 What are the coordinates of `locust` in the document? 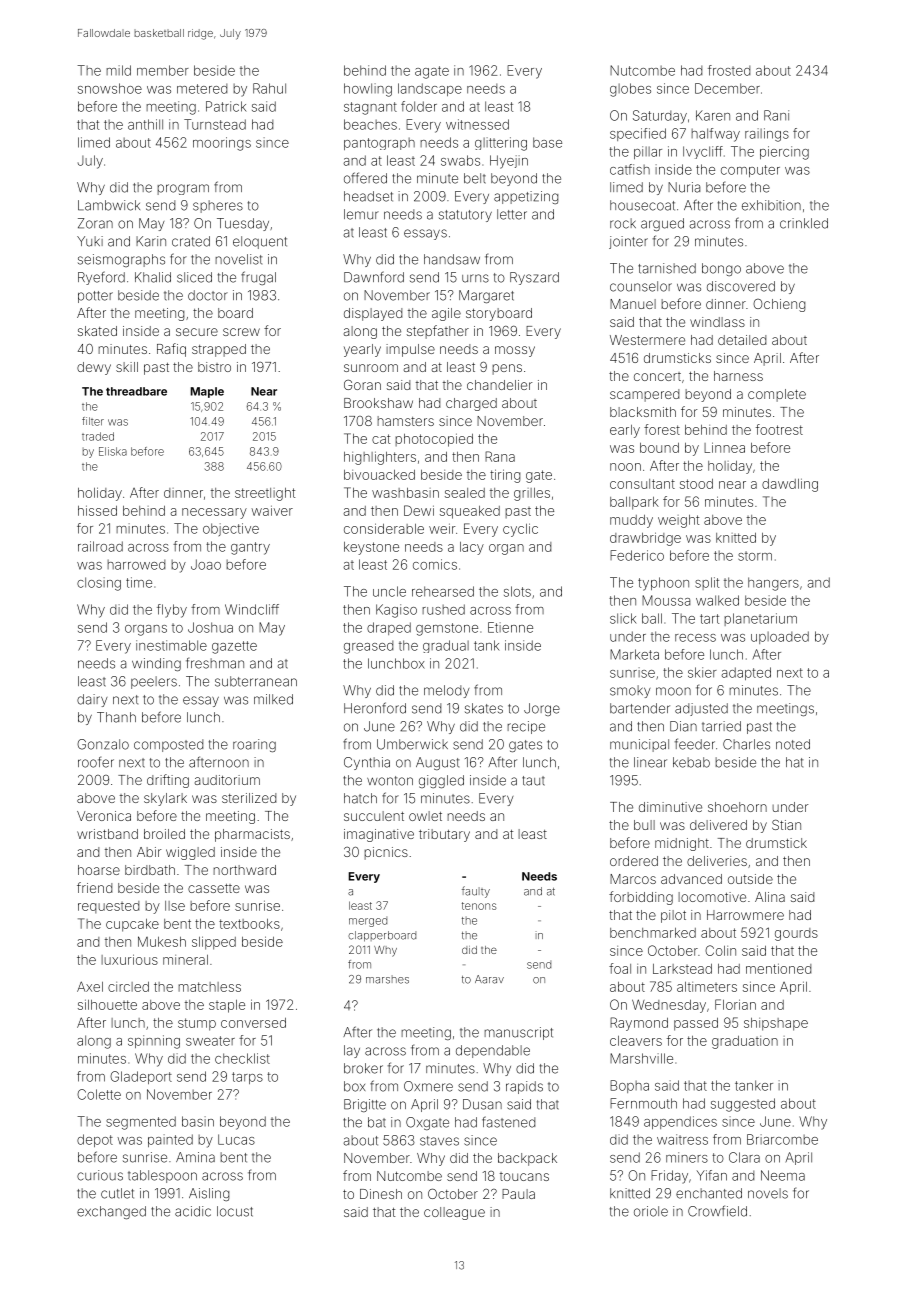 It's located at (235, 1211).
